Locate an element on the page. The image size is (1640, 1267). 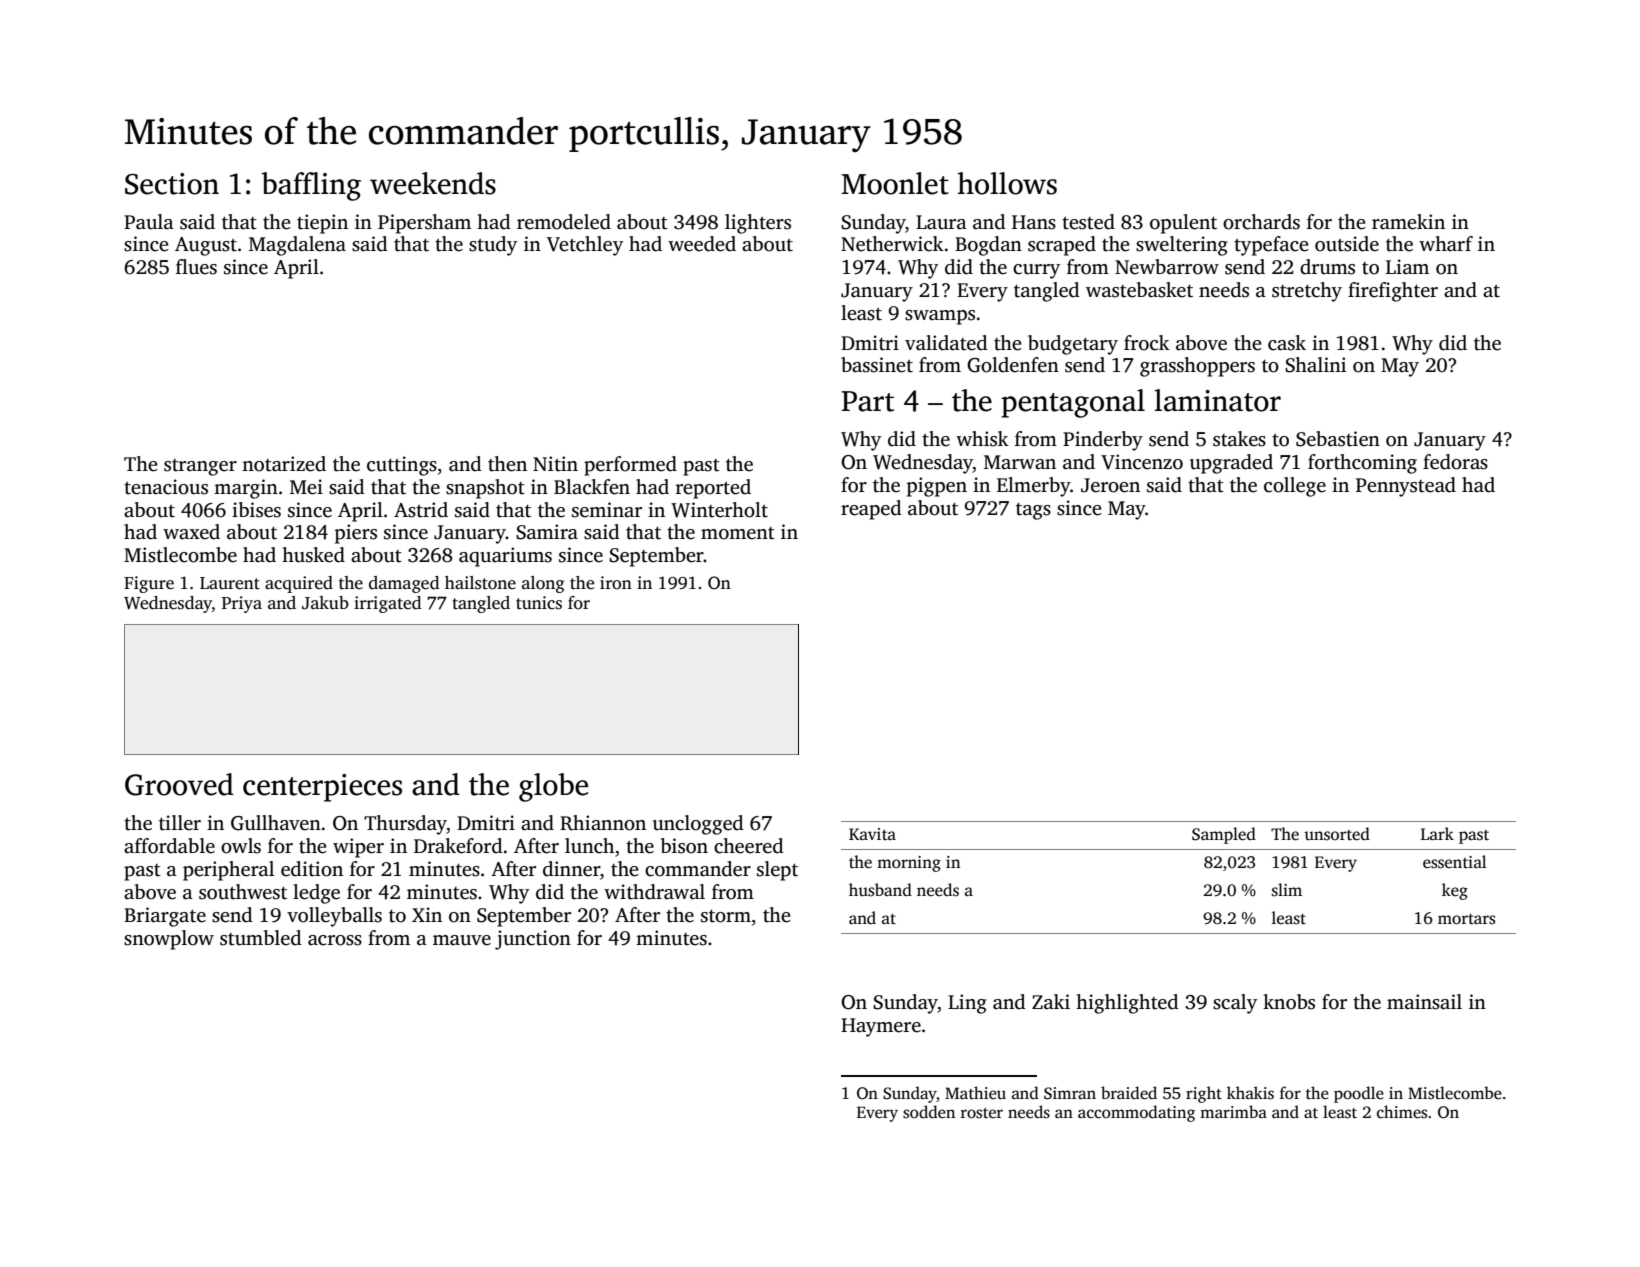
Simran is located at coordinates (1070, 1093).
